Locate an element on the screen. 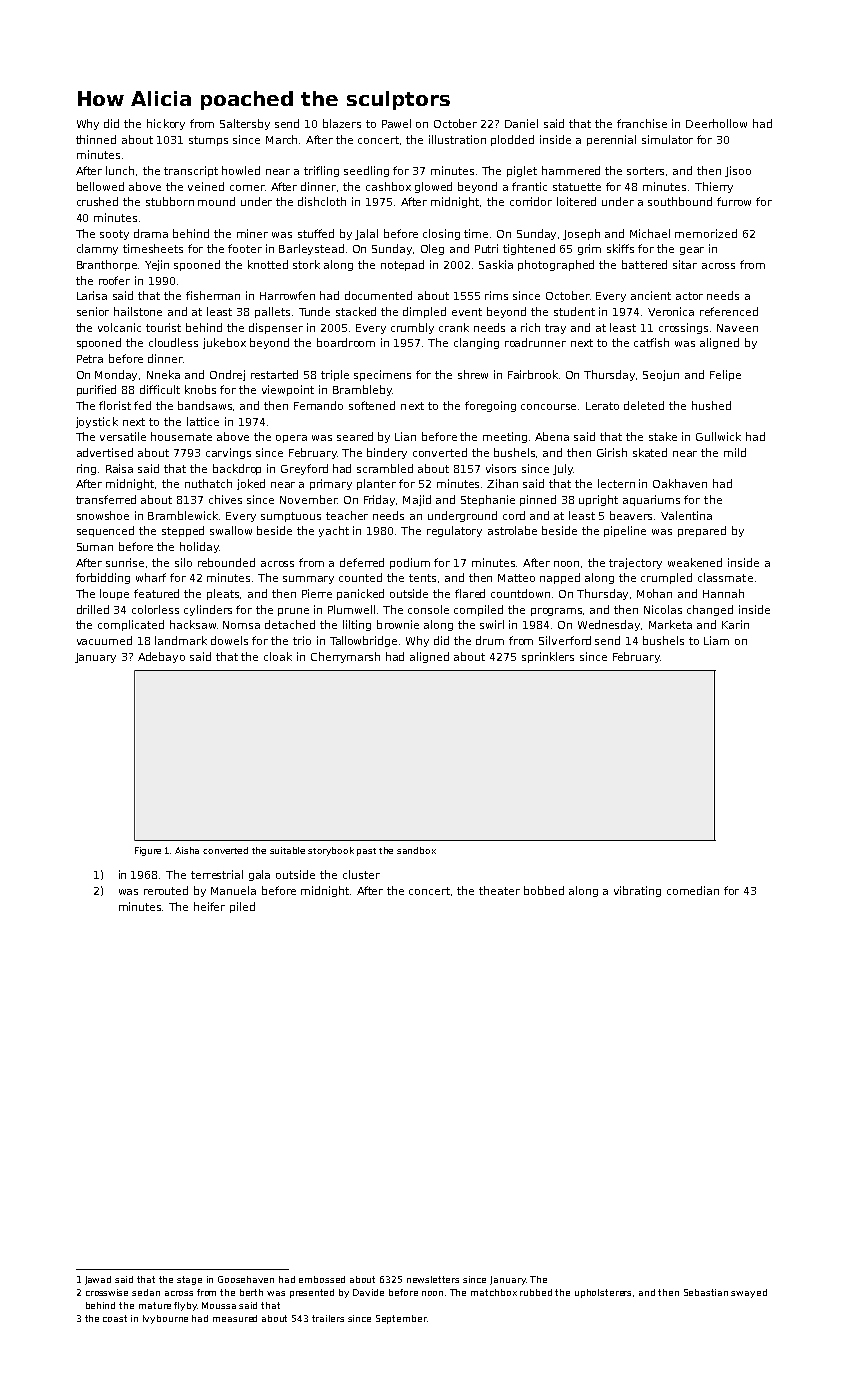  joystick is located at coordinates (97, 422).
